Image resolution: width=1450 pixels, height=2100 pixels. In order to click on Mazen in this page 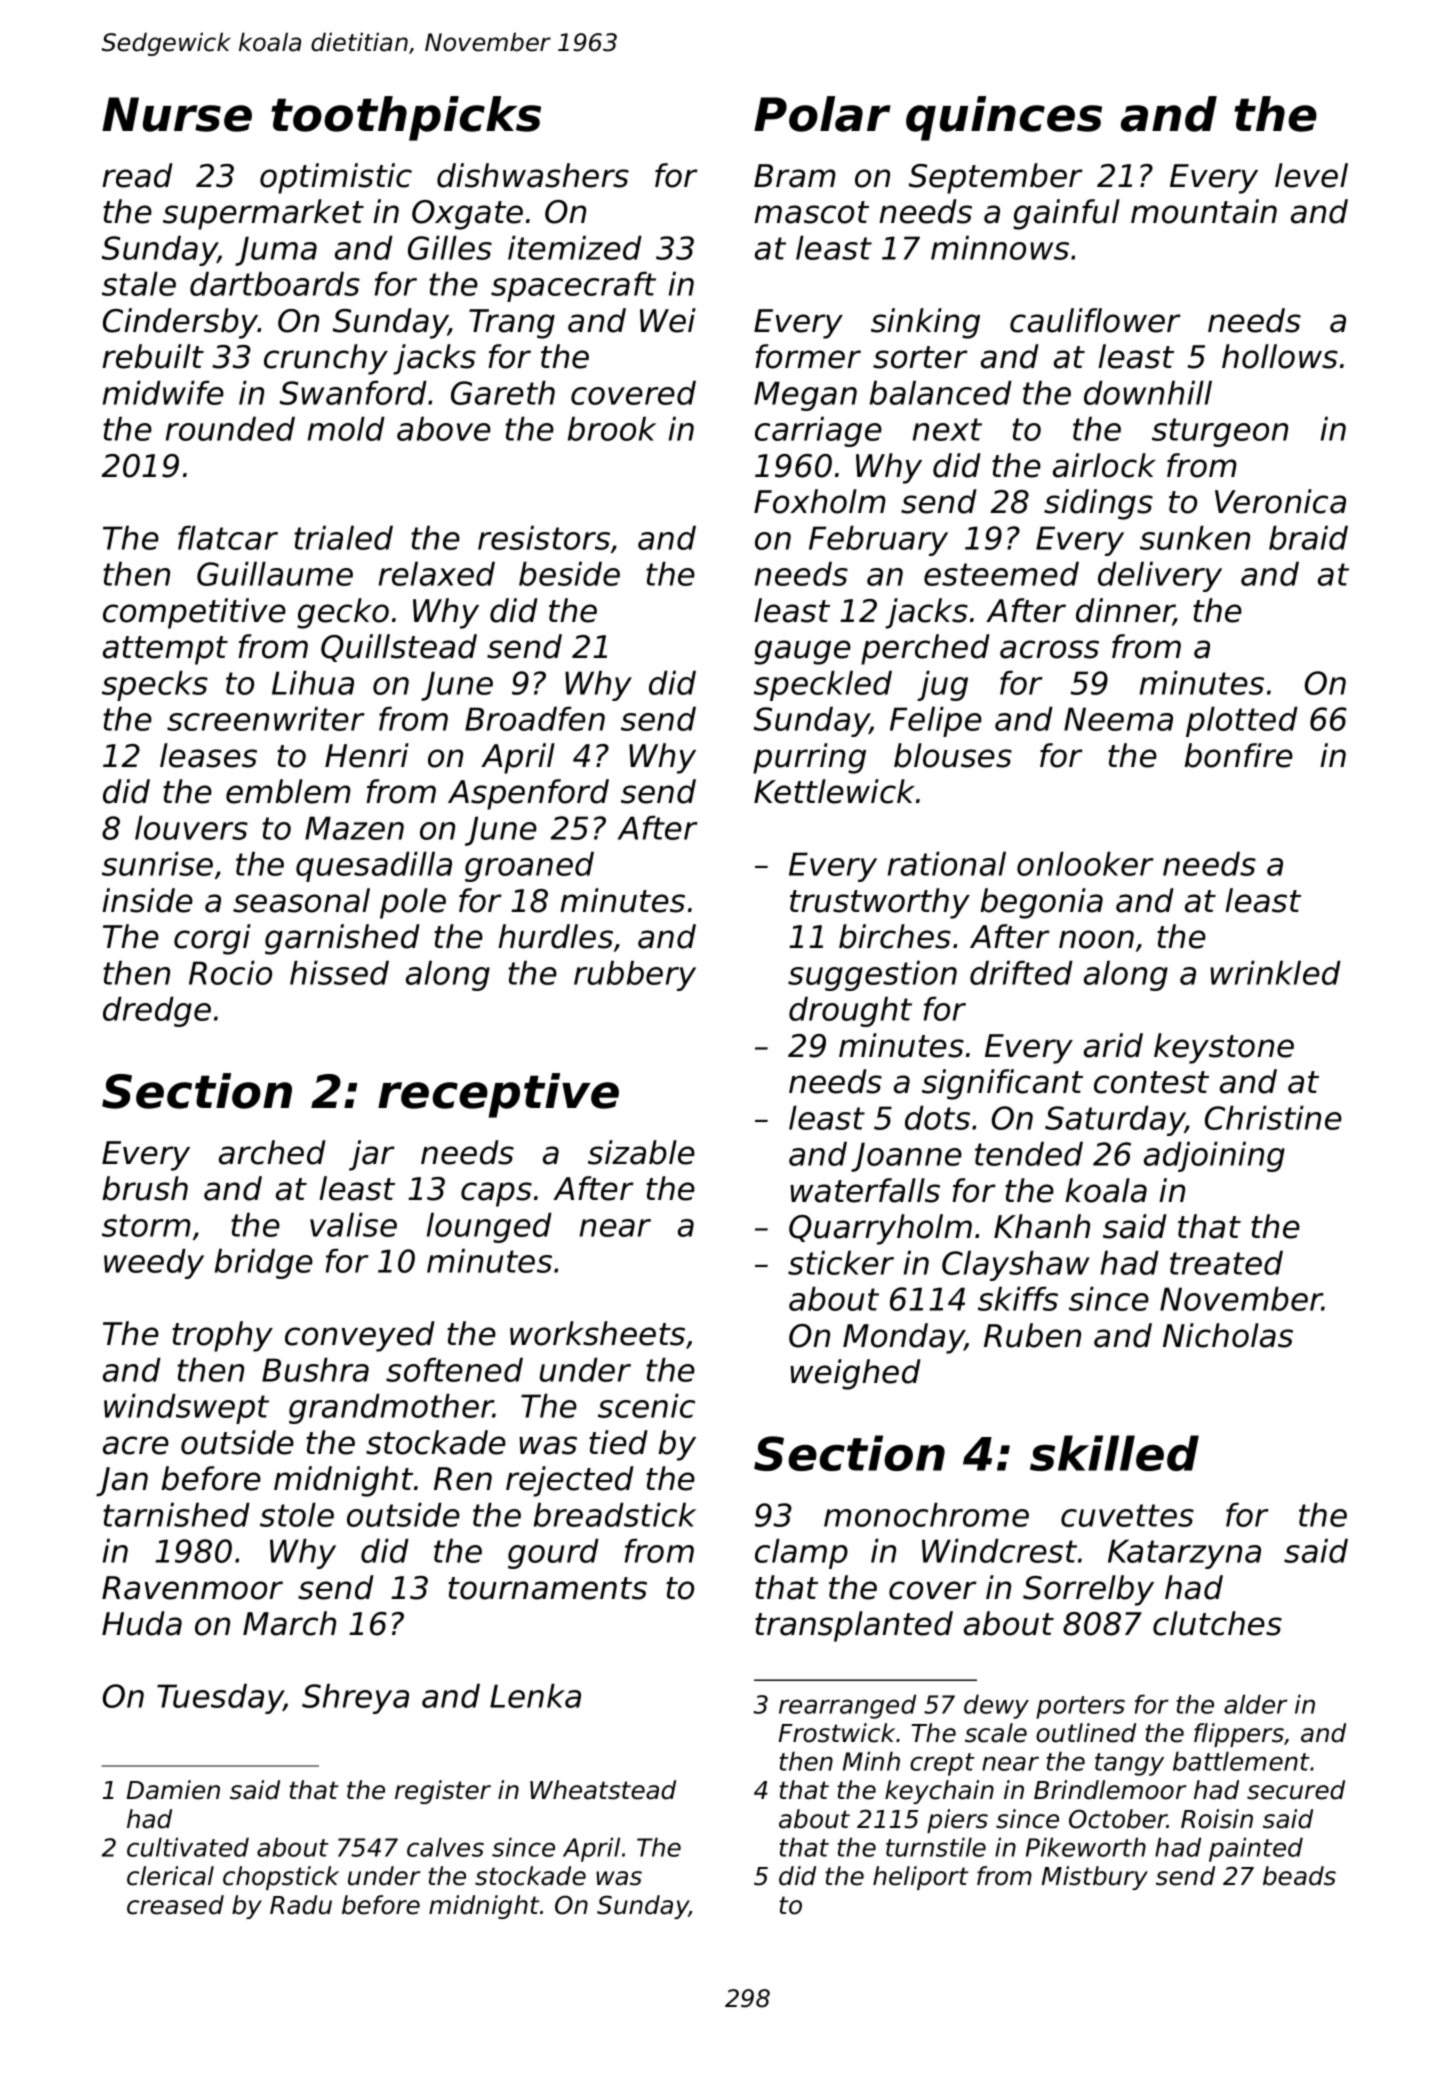, I will do `click(354, 828)`.
